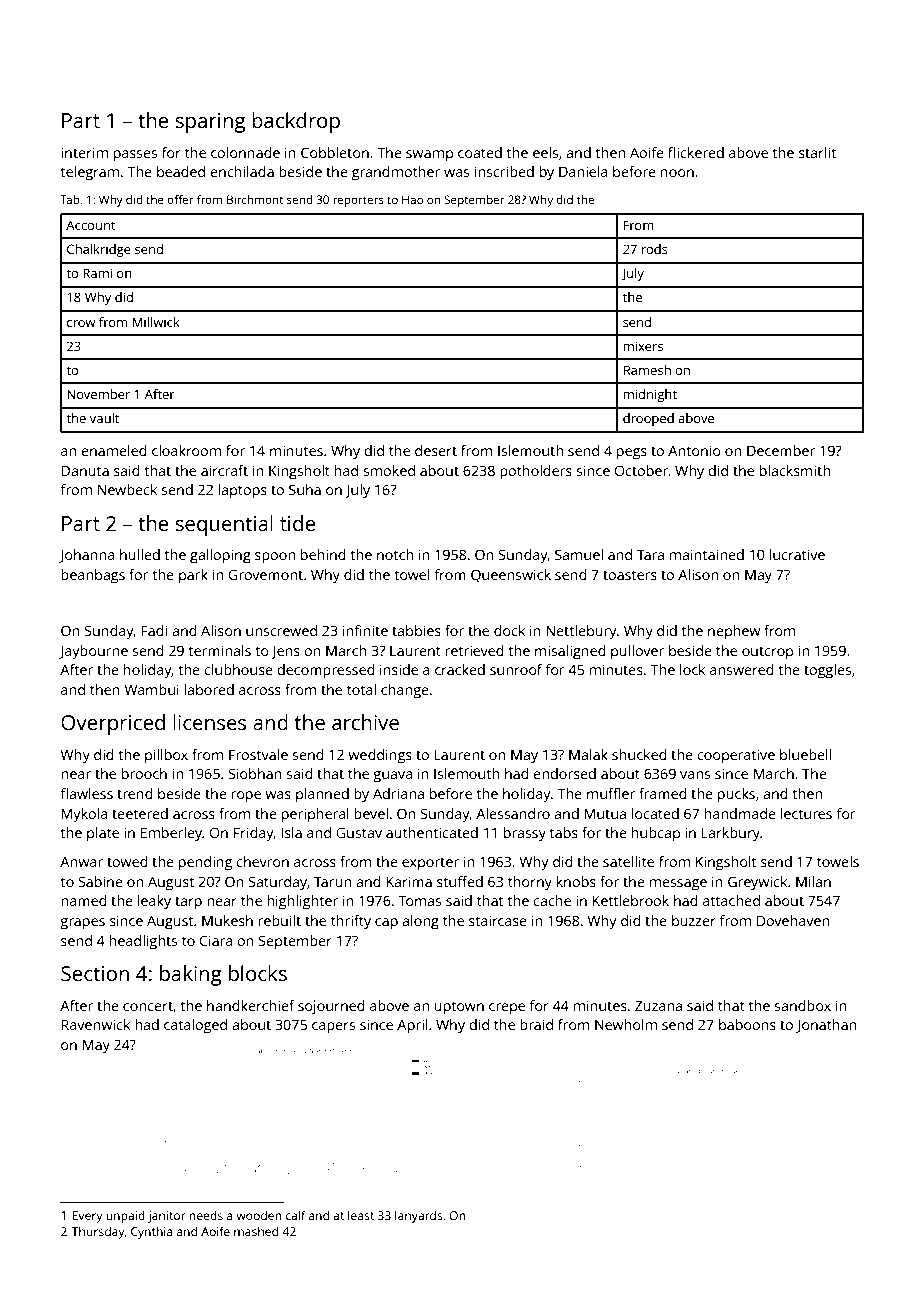 The height and width of the page is (1308, 924). What do you see at coordinates (747, 1024) in the page?
I see `baboons` at bounding box center [747, 1024].
